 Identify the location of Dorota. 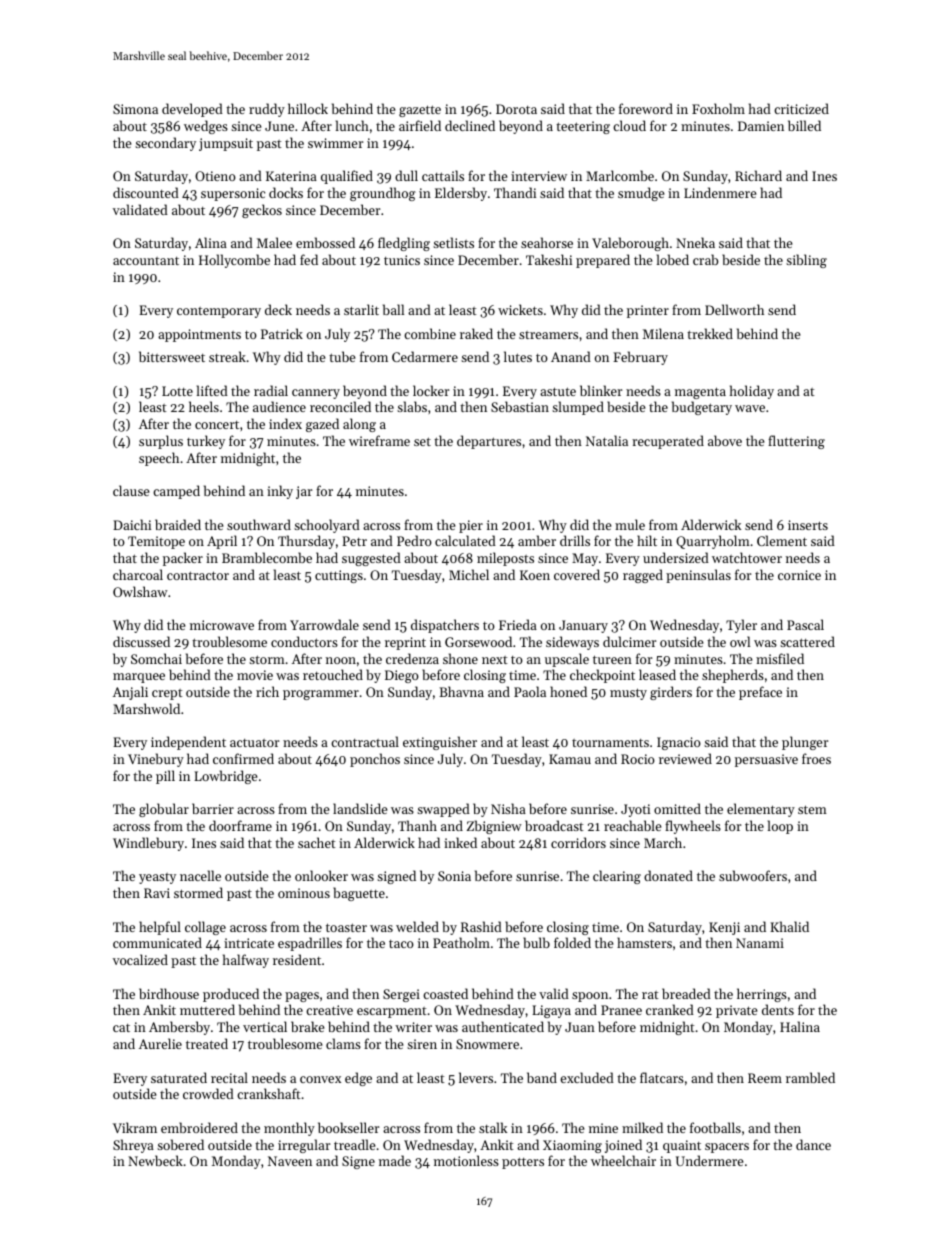
(516, 109).
